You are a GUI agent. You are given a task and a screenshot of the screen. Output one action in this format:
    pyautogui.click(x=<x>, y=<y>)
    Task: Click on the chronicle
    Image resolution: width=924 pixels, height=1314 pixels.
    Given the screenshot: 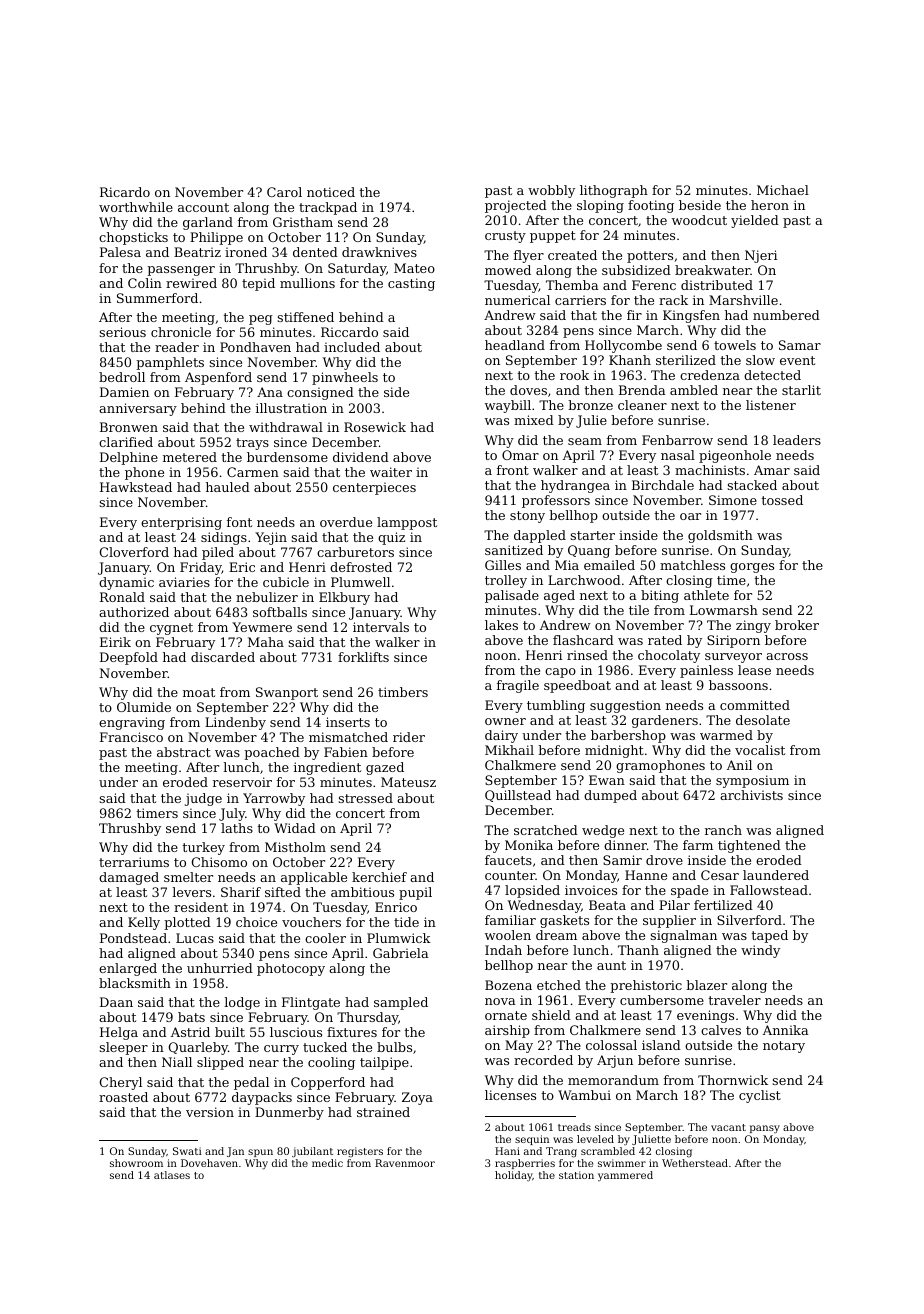 What is the action you would take?
    pyautogui.click(x=181, y=332)
